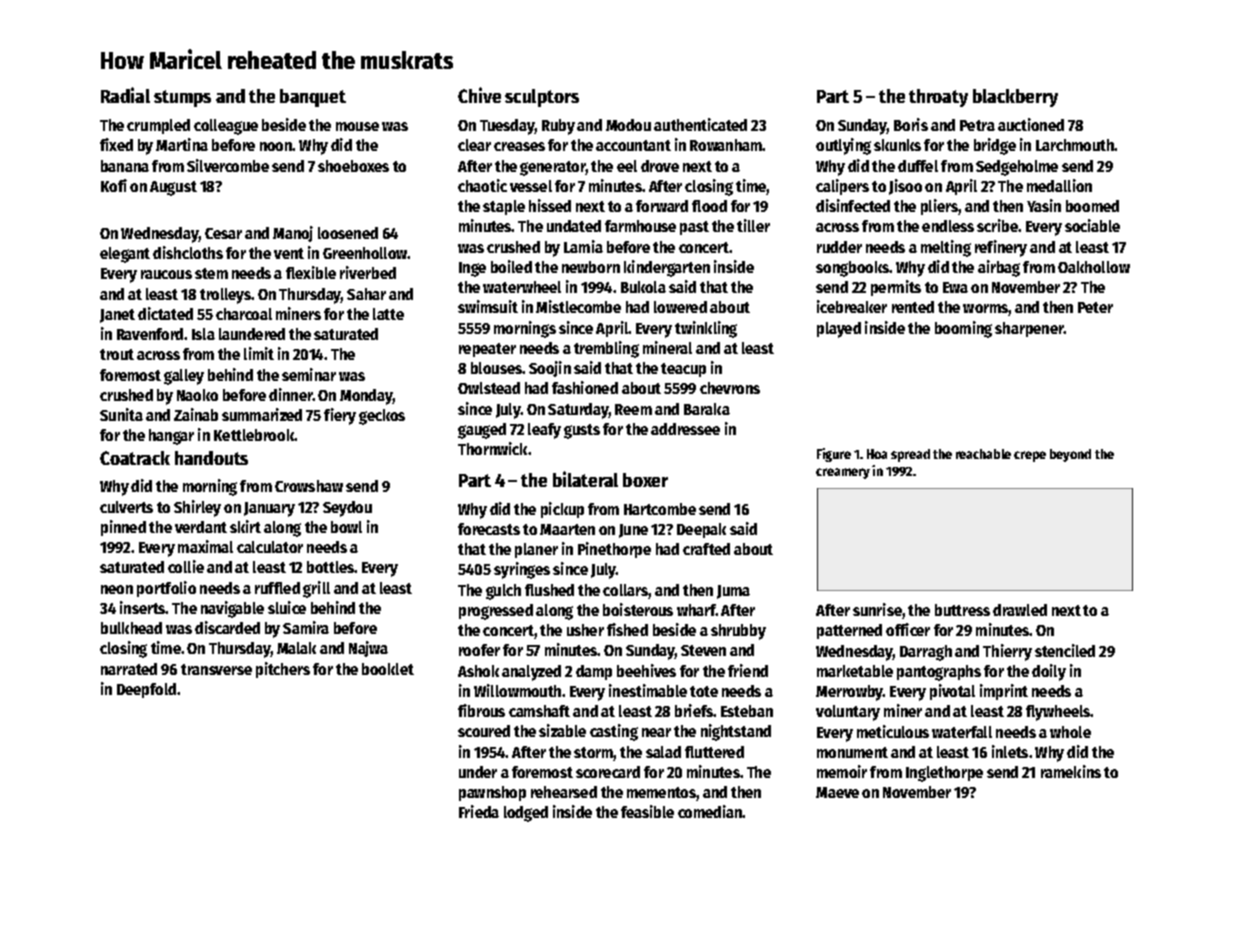 This image has height=952, width=1233. Describe the element at coordinates (578, 306) in the image. I see `Mistlecombe` at that location.
